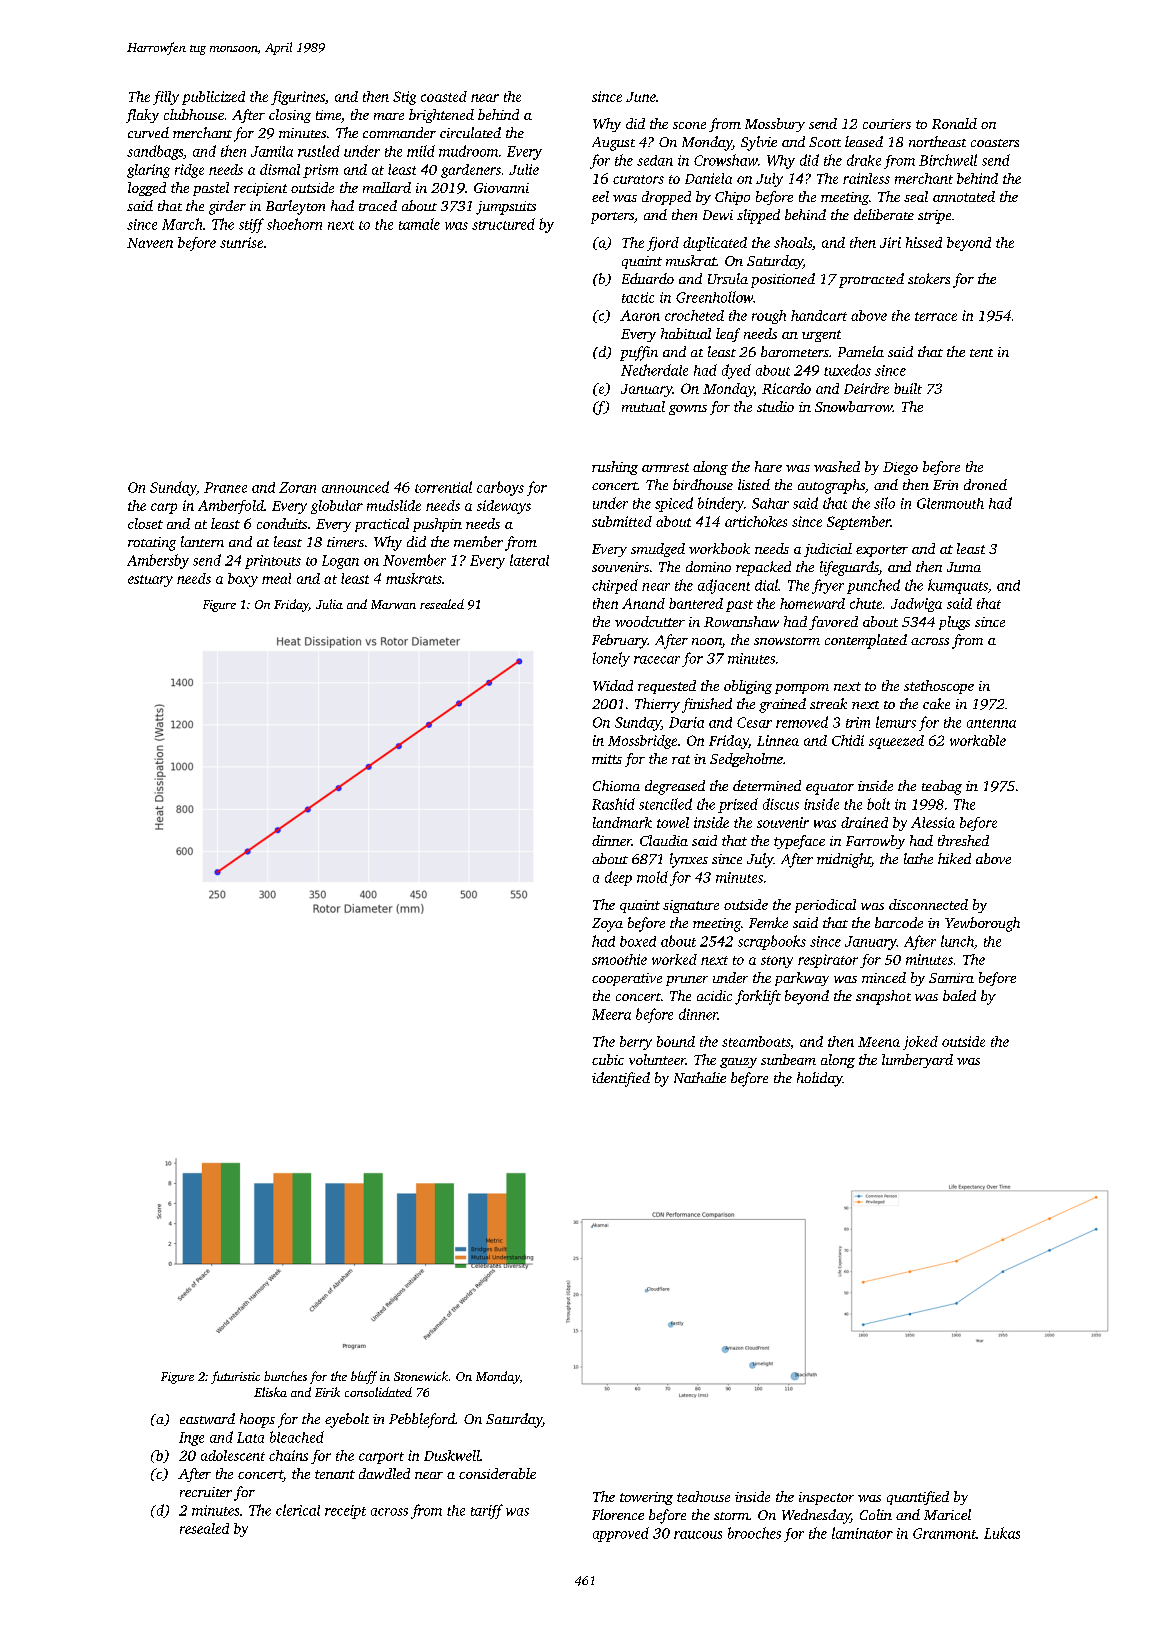 The image size is (1149, 1625). I want to click on Ronald, so click(954, 123).
